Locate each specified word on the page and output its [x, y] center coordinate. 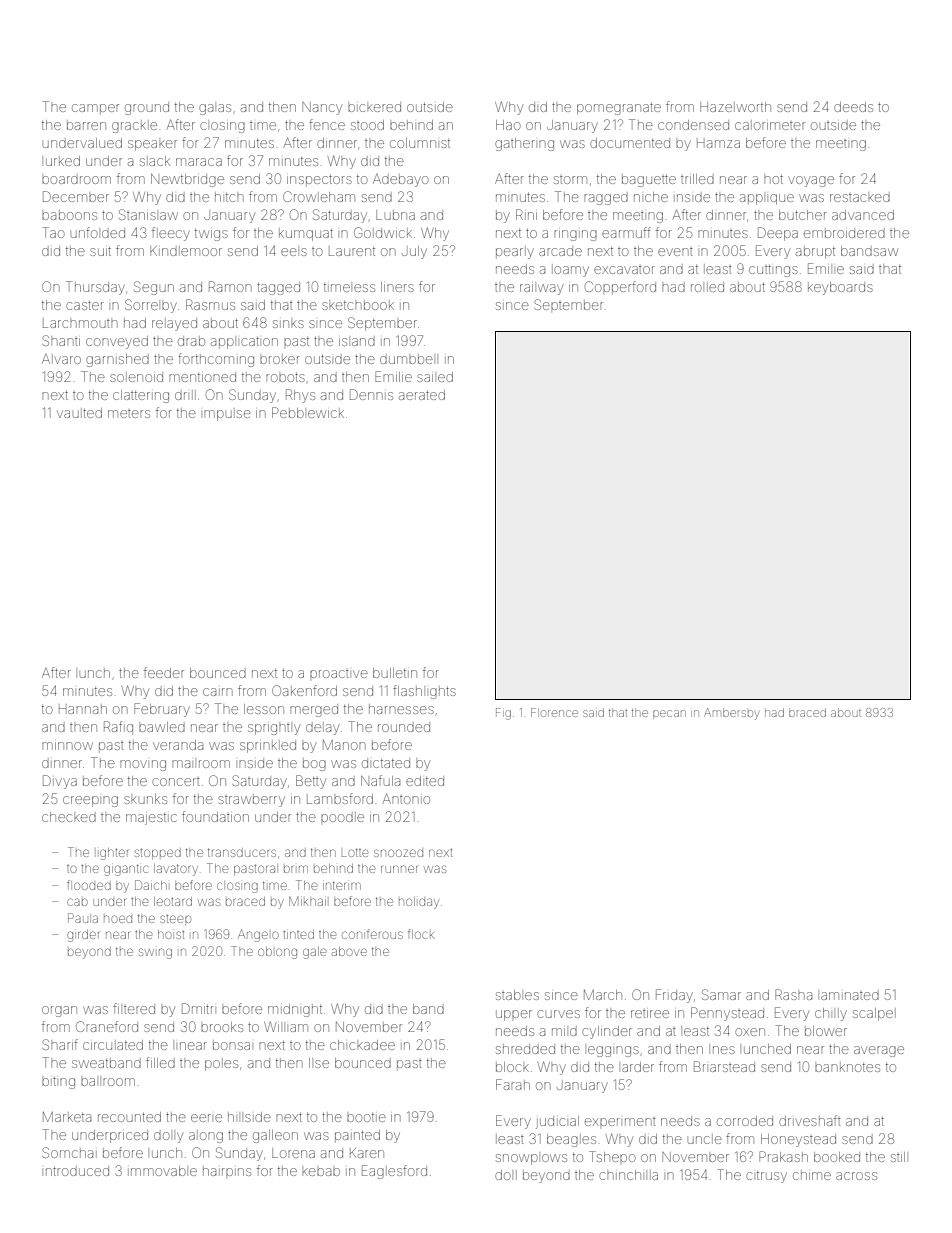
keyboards [840, 288]
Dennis [371, 394]
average [879, 1051]
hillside [249, 1117]
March [603, 995]
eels [294, 252]
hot [773, 179]
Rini [526, 214]
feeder [164, 672]
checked [69, 817]
